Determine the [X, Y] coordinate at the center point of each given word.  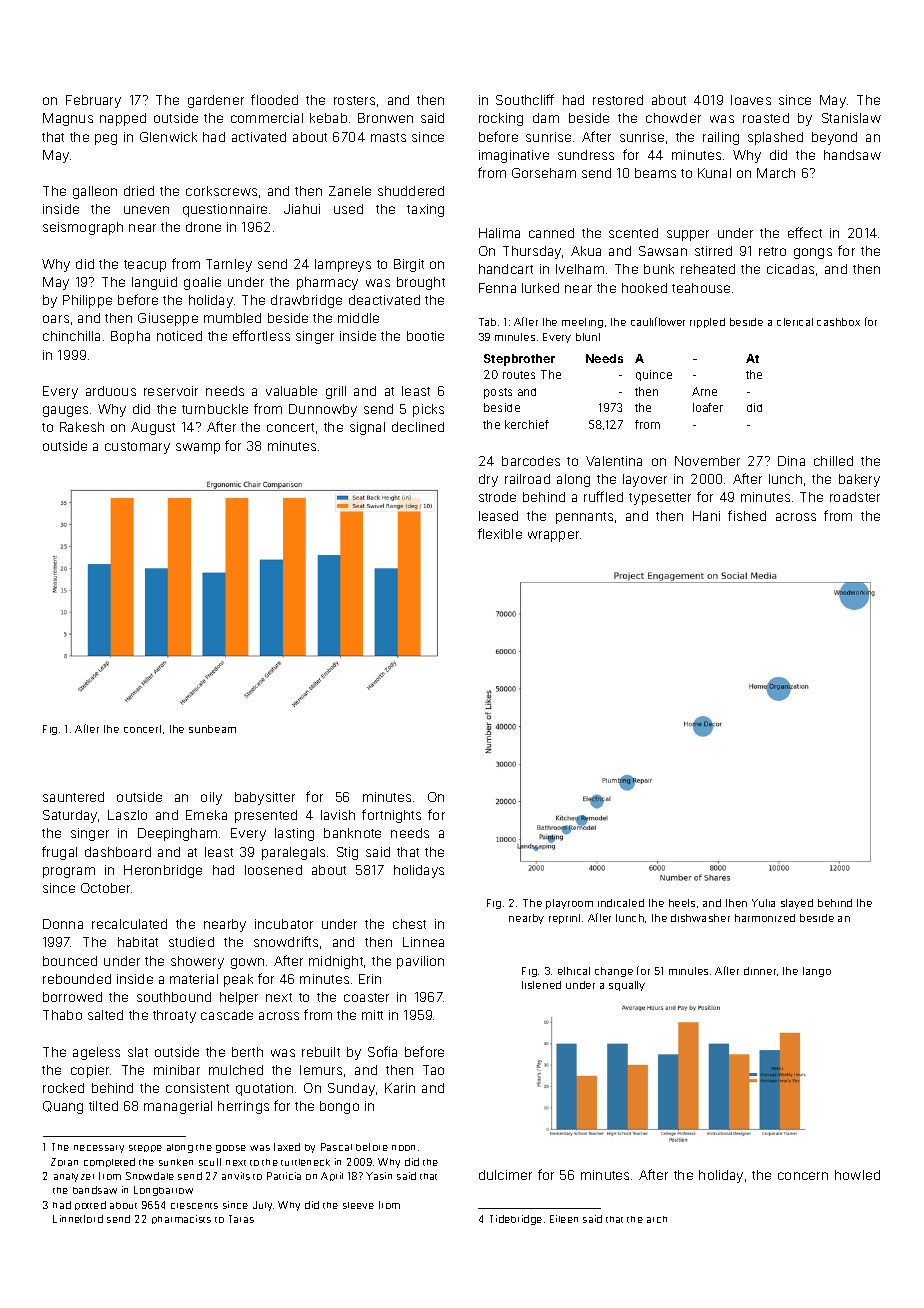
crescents [194, 1206]
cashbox [838, 322]
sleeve [358, 1205]
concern [803, 1176]
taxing [425, 210]
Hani [706, 516]
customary [137, 448]
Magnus [68, 119]
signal [367, 428]
